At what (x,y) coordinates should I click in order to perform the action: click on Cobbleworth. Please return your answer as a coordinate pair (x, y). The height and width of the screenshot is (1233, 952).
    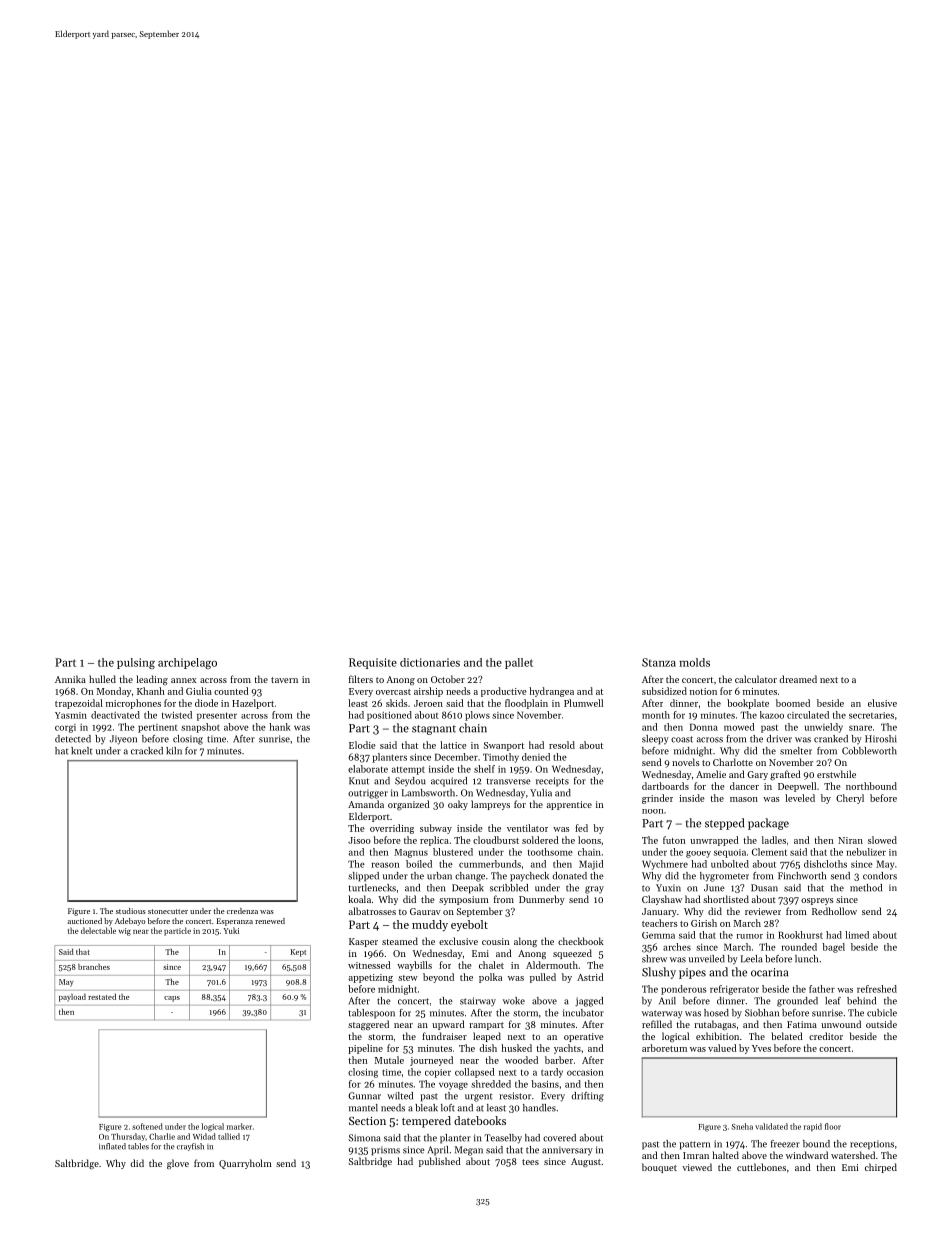
    Looking at the image, I should click on (869, 751).
